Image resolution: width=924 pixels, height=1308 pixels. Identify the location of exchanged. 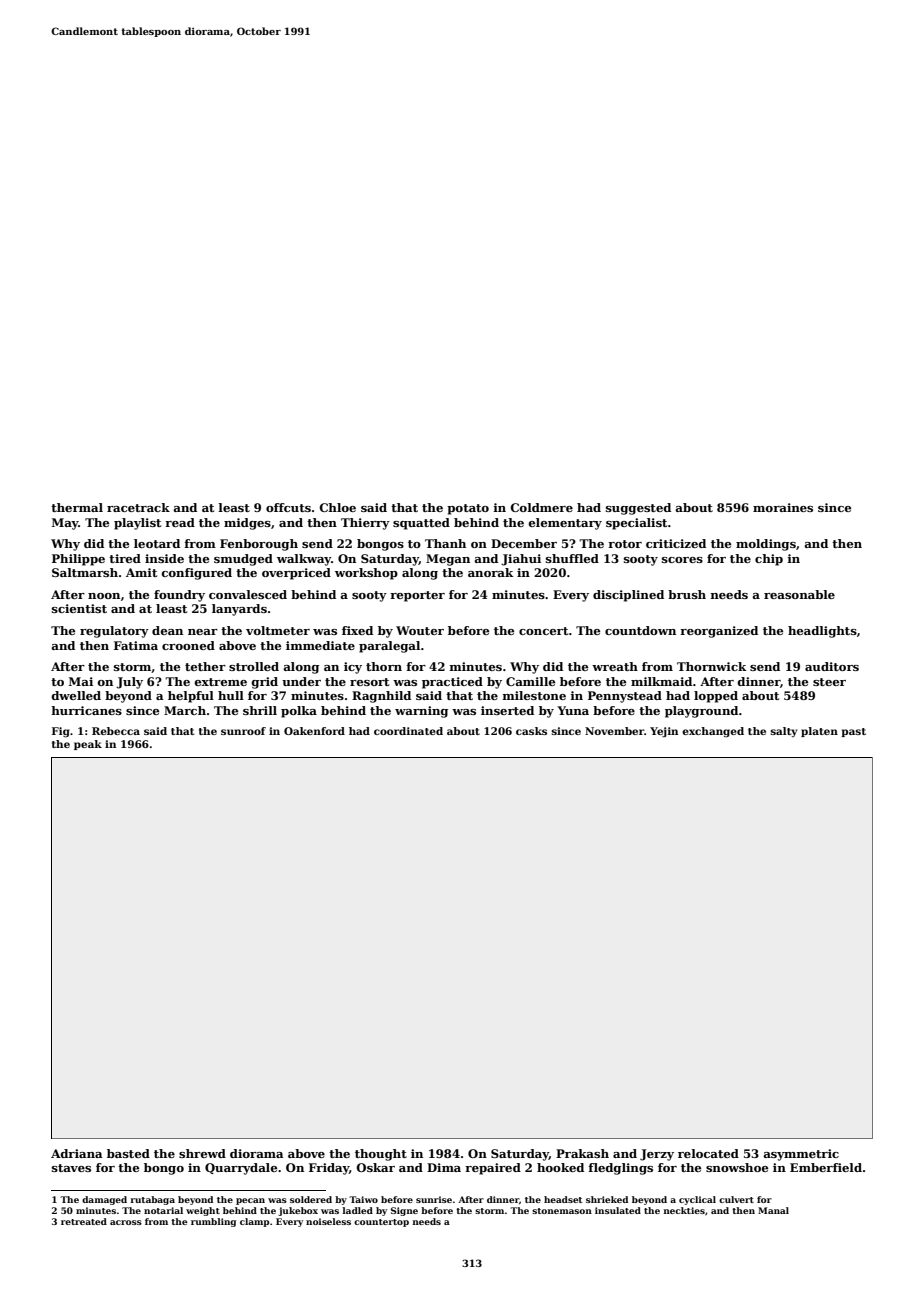
(713, 732).
